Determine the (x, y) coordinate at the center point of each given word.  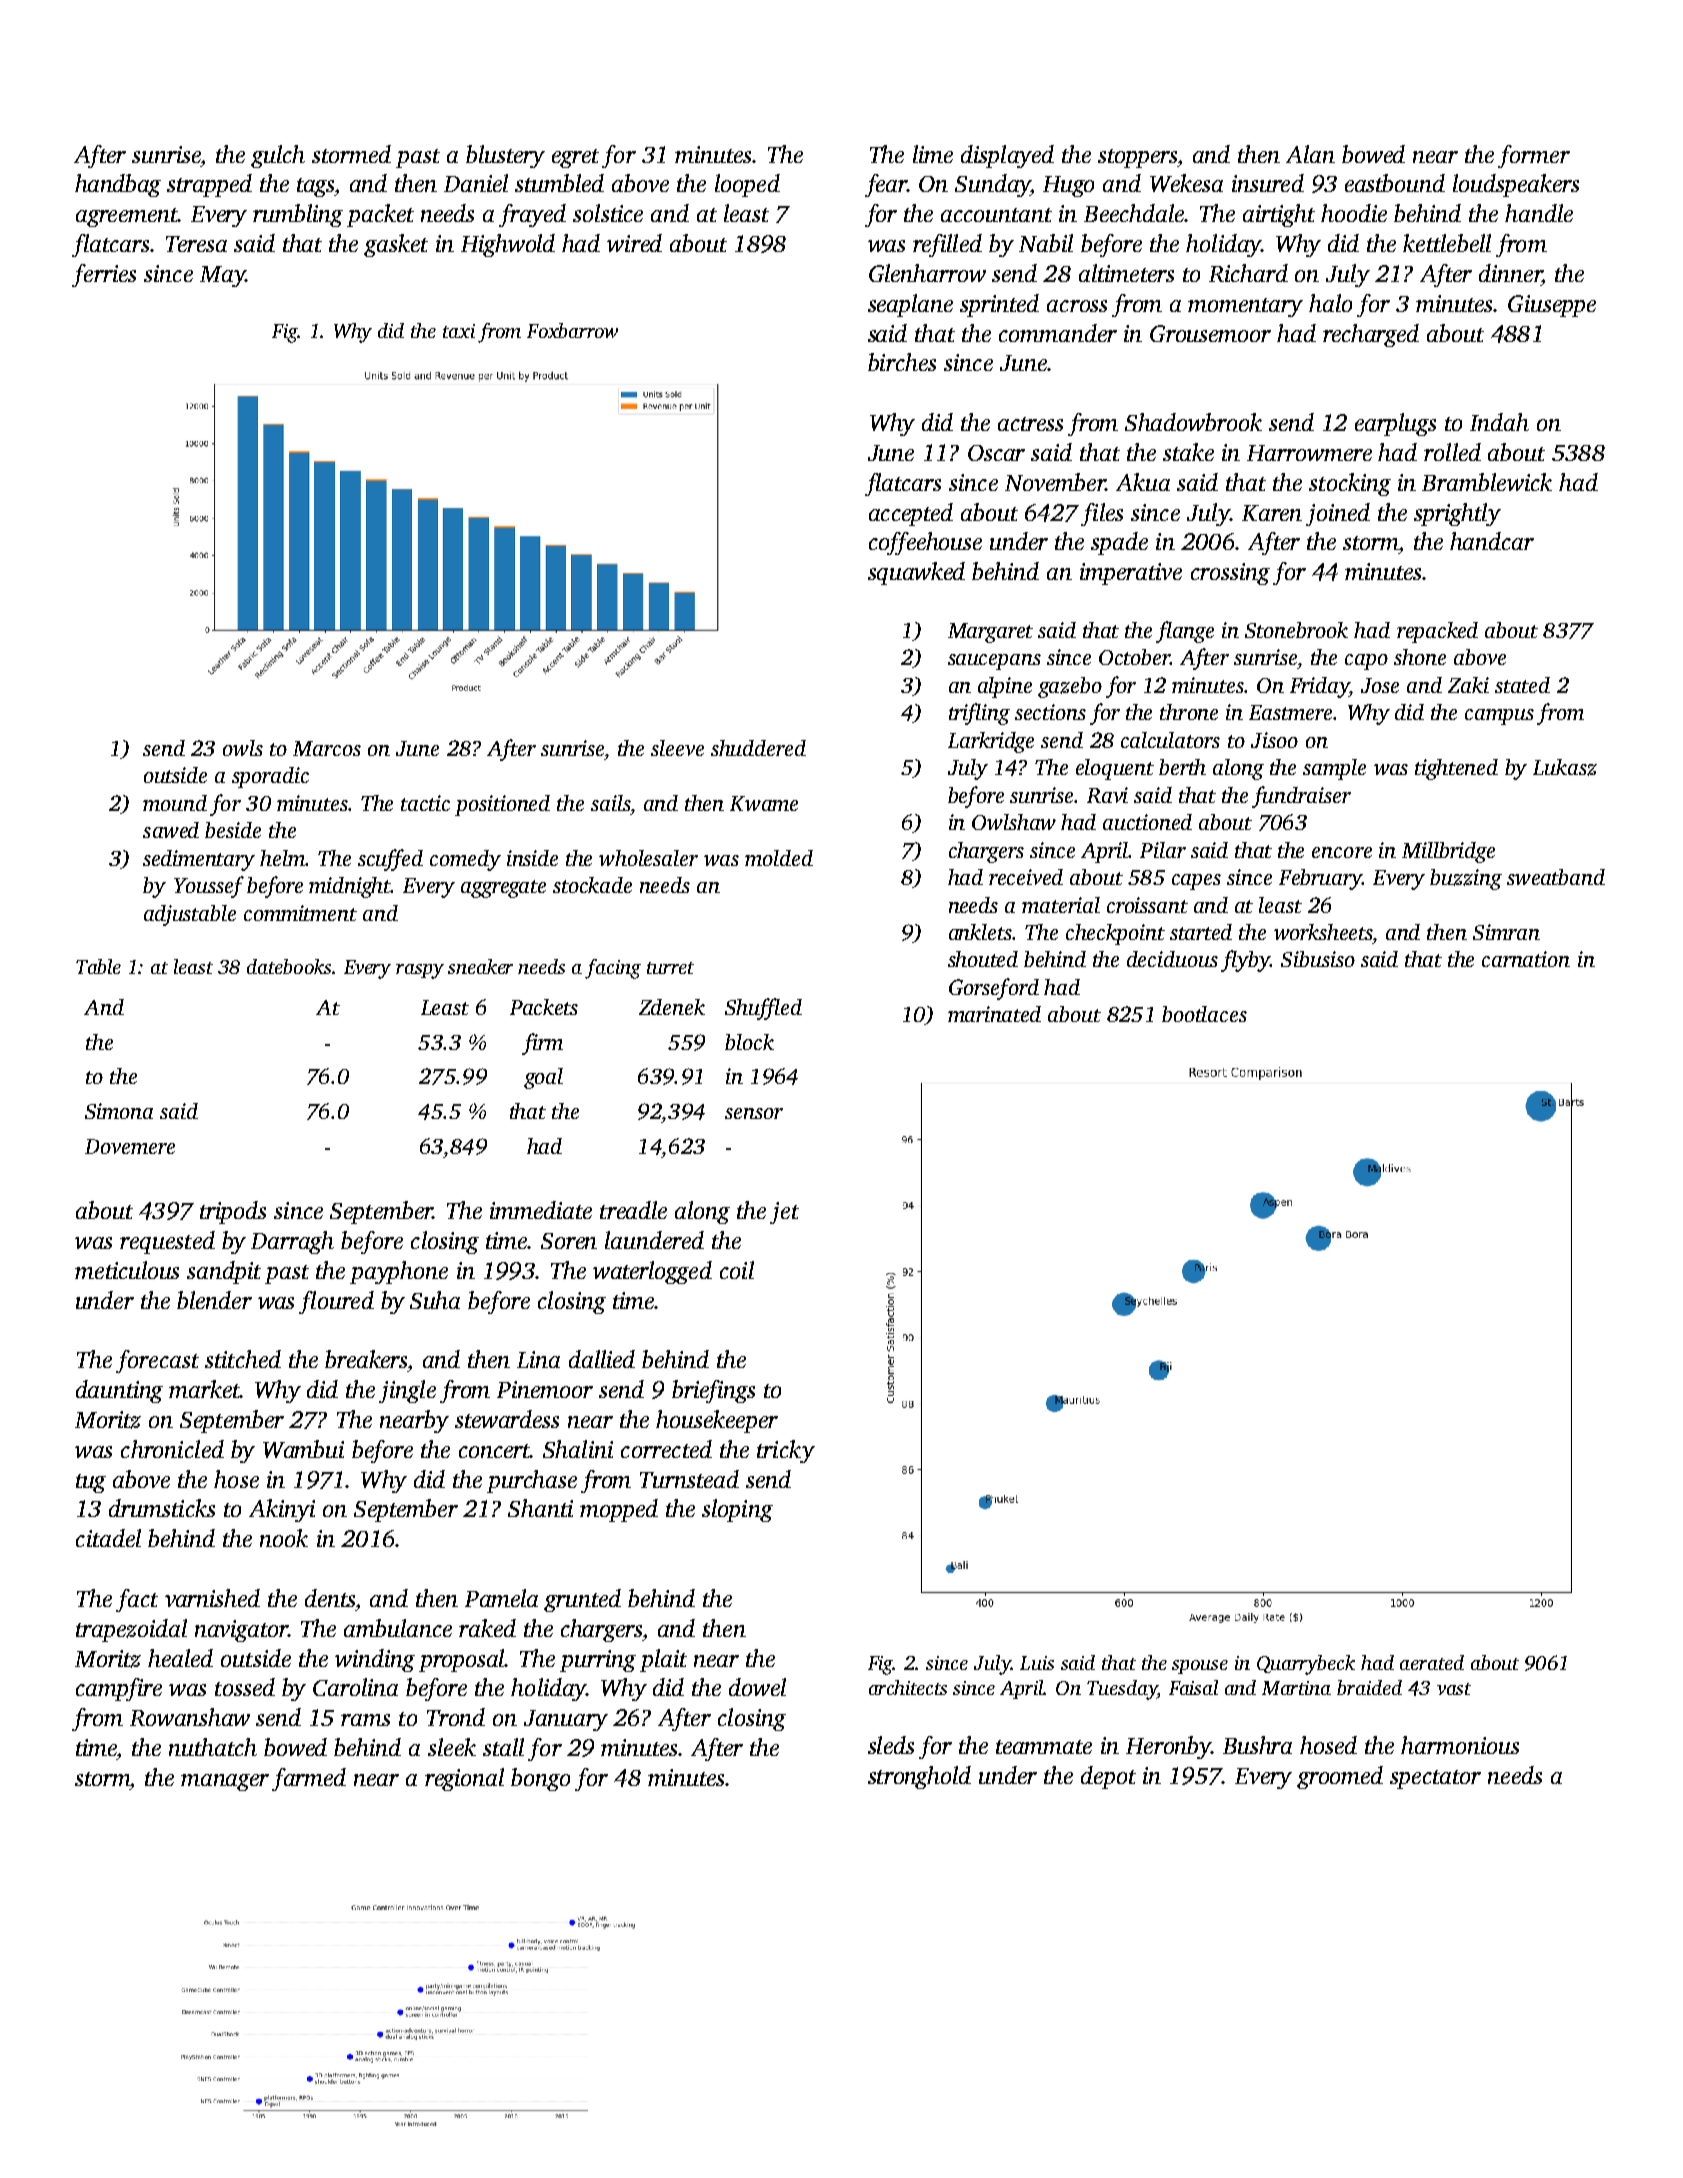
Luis (1037, 1663)
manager (225, 1782)
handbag (118, 185)
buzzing (1466, 879)
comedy (465, 860)
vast (1454, 1689)
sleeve (677, 748)
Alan (1310, 154)
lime (933, 154)
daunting (119, 1391)
